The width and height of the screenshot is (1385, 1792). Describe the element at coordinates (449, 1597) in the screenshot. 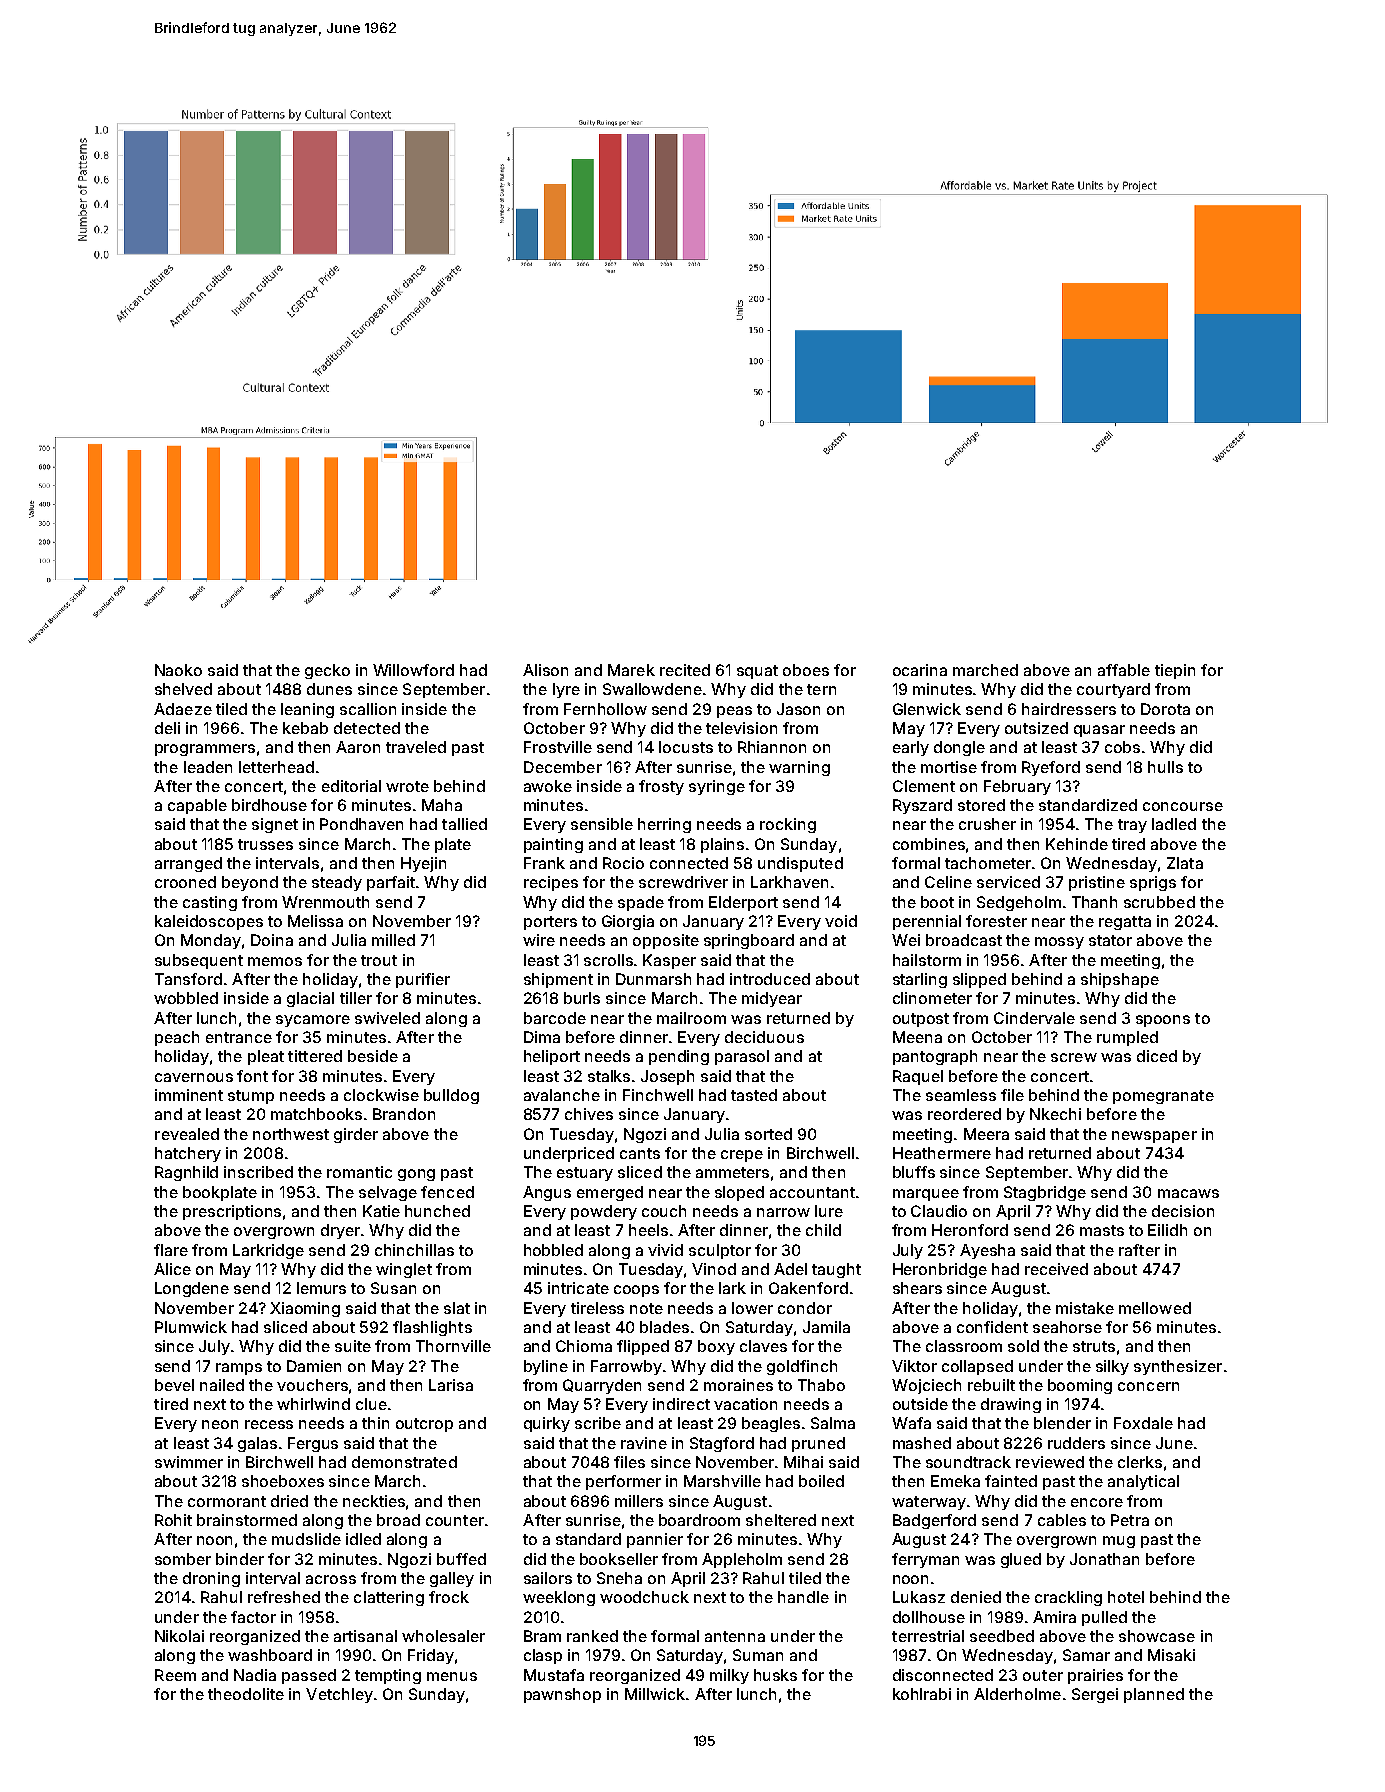

I see `frock` at that location.
